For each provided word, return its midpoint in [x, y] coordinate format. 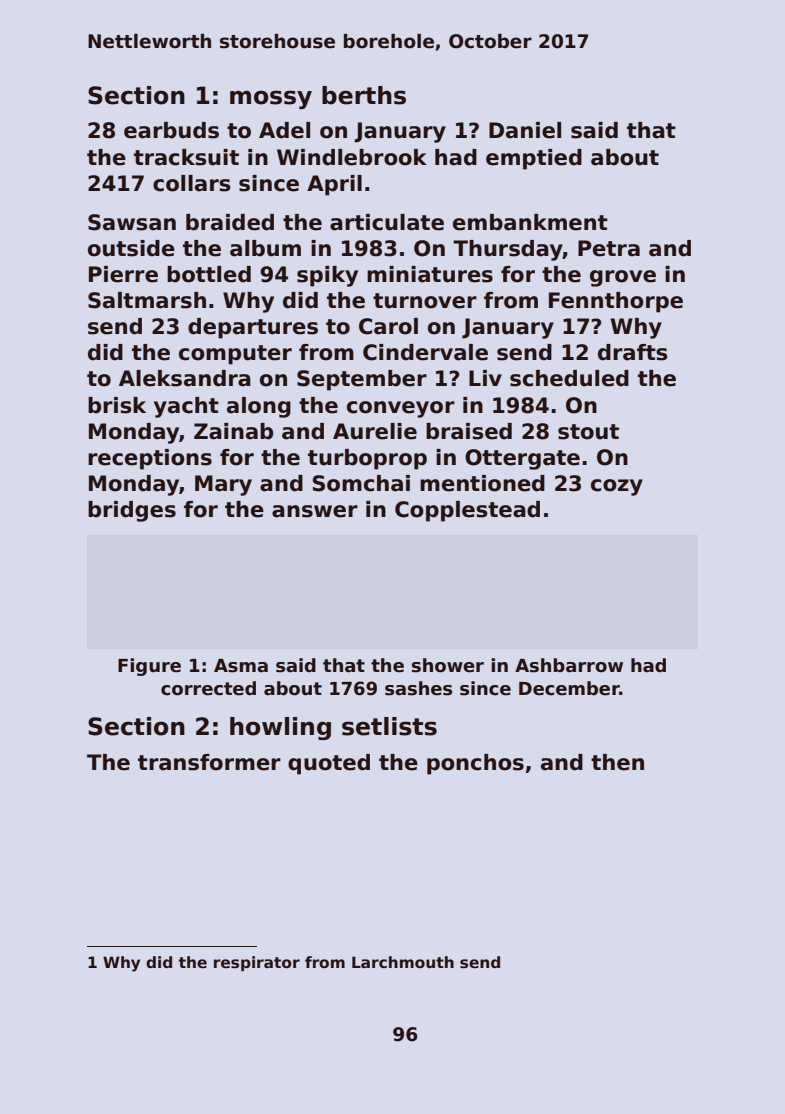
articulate [387, 222]
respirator [257, 963]
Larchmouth [403, 962]
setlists [389, 726]
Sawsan [132, 222]
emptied [534, 159]
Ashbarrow [569, 665]
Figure [149, 667]
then [617, 762]
